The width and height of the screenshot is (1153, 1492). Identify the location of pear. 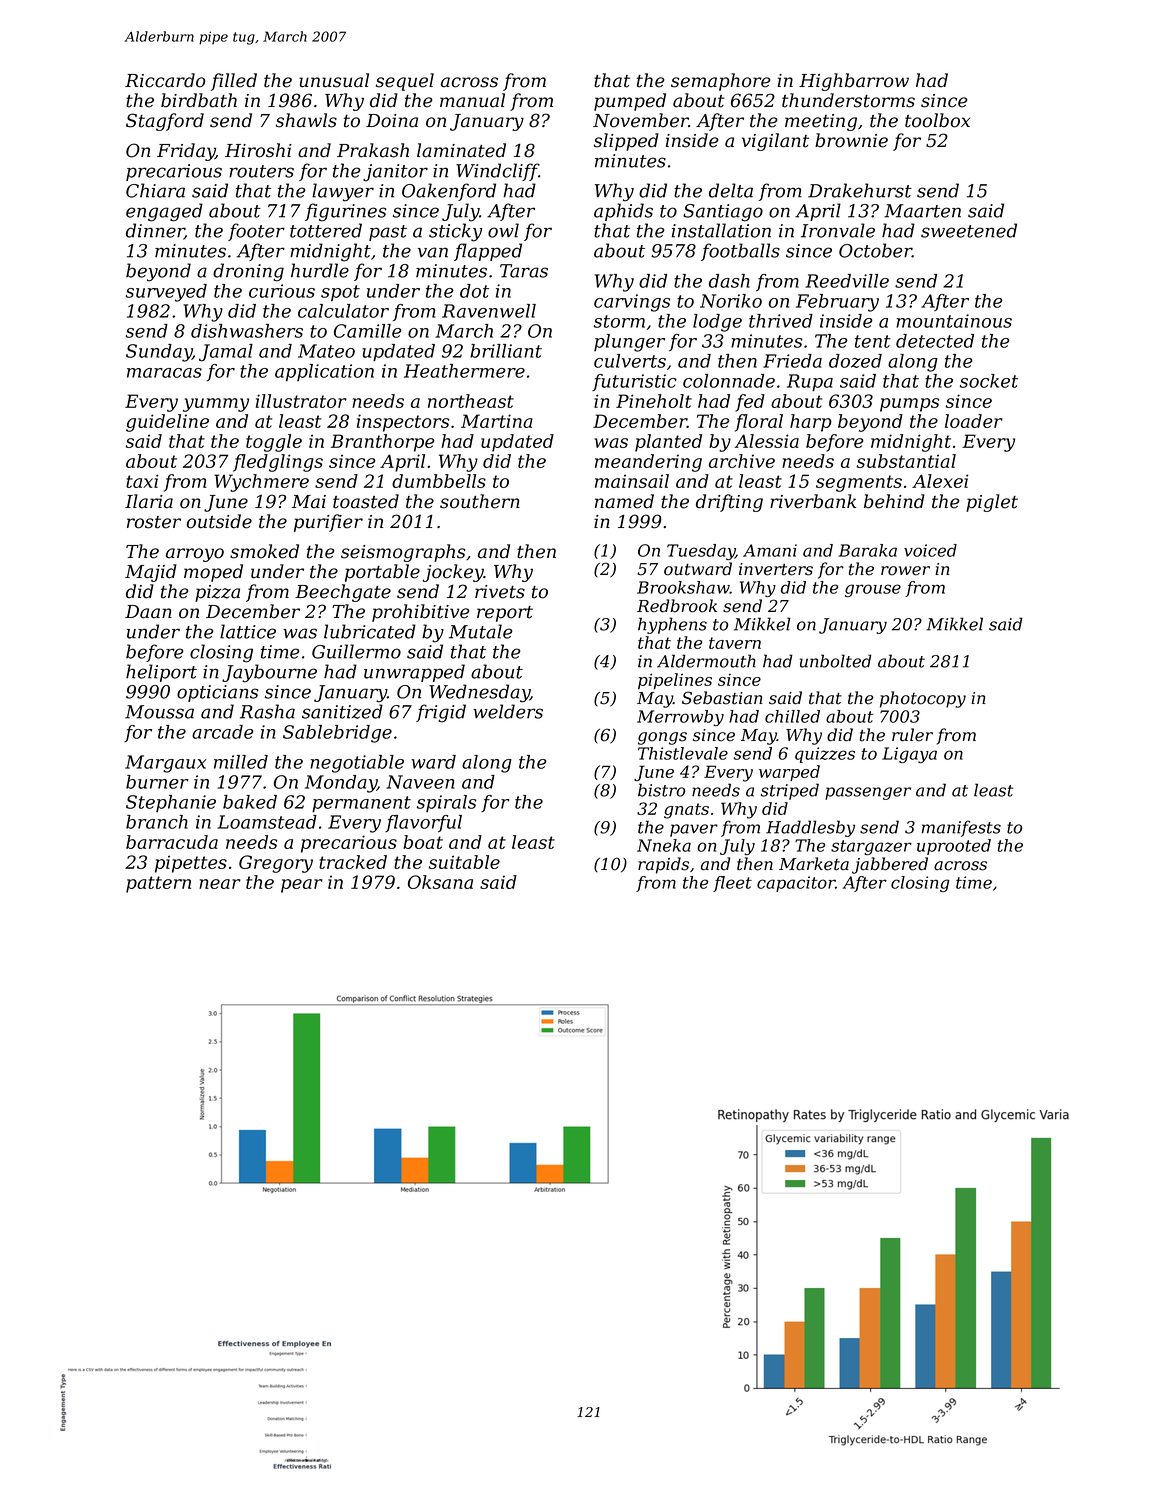
(302, 886).
